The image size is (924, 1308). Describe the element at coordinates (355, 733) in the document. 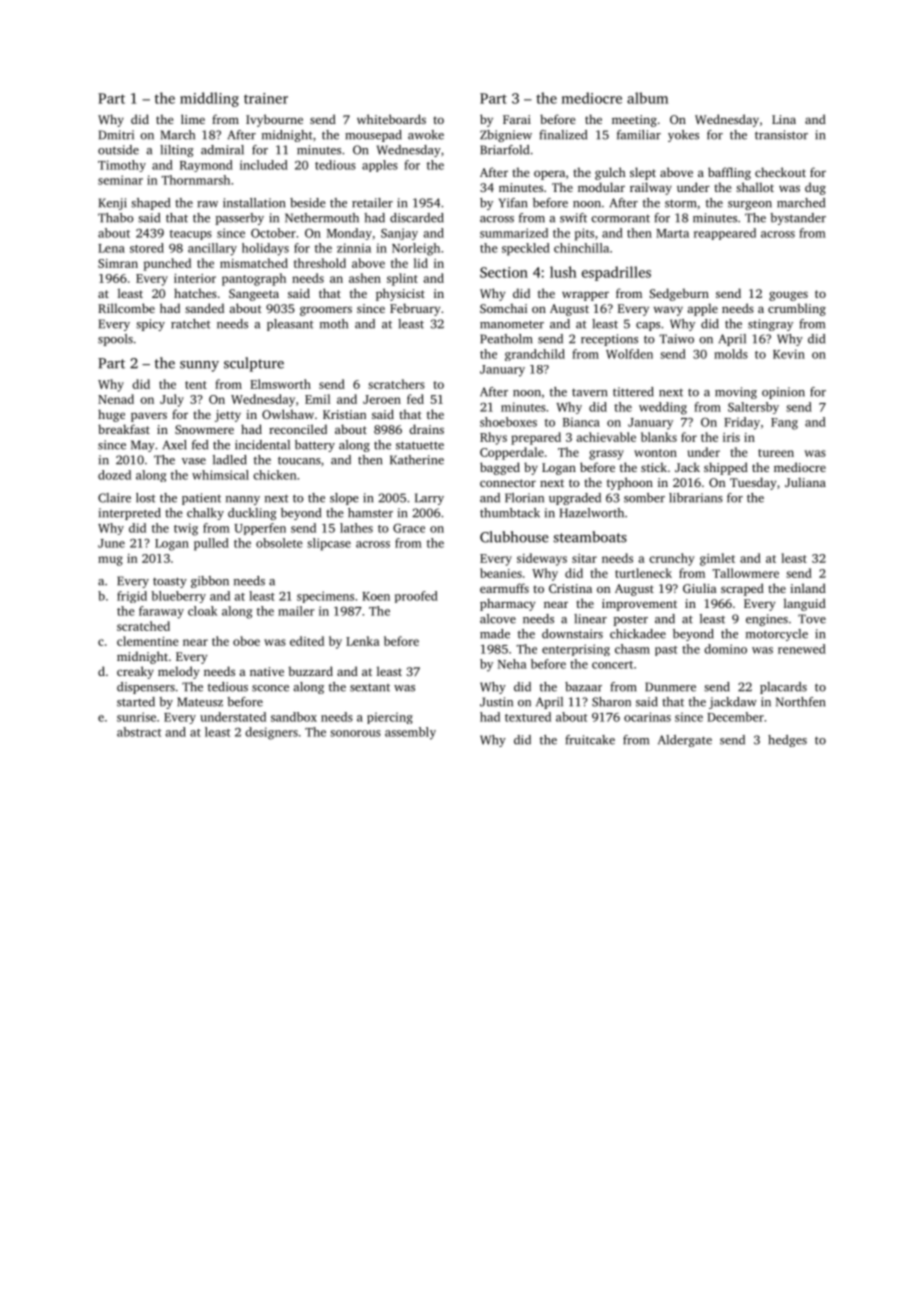

I see `sonorous` at that location.
